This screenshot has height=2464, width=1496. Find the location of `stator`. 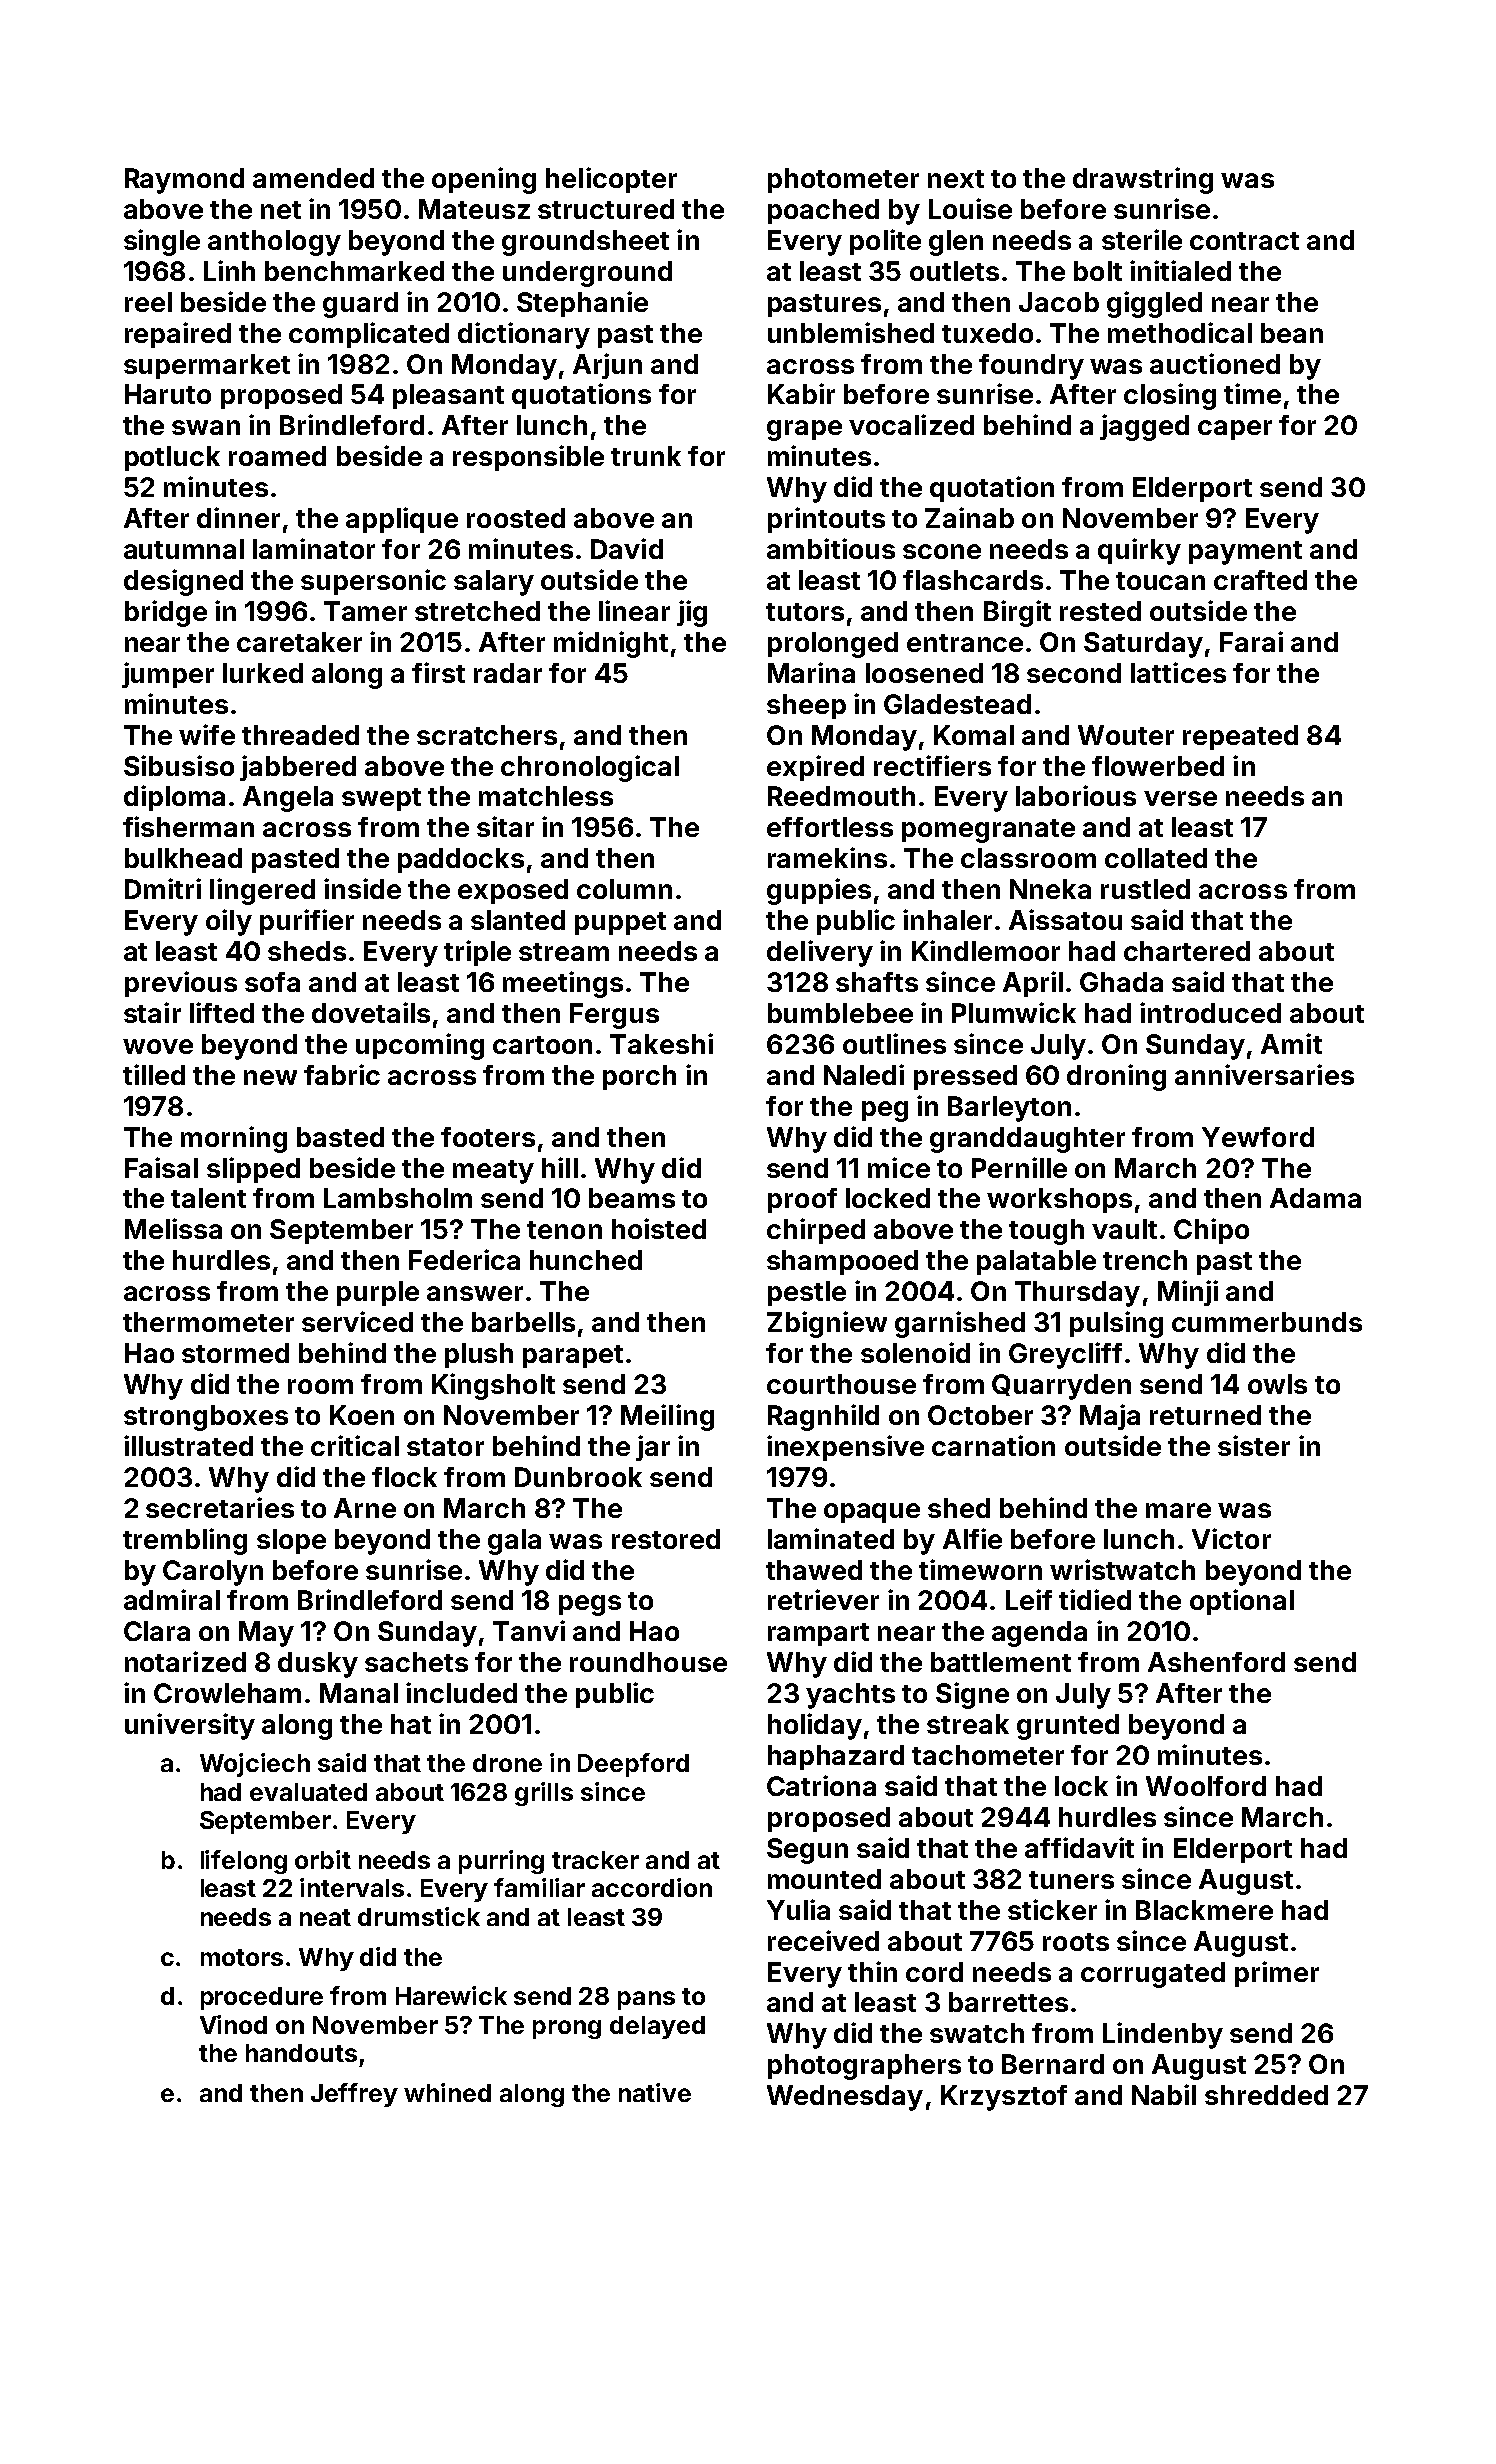

stator is located at coordinates (445, 1447).
